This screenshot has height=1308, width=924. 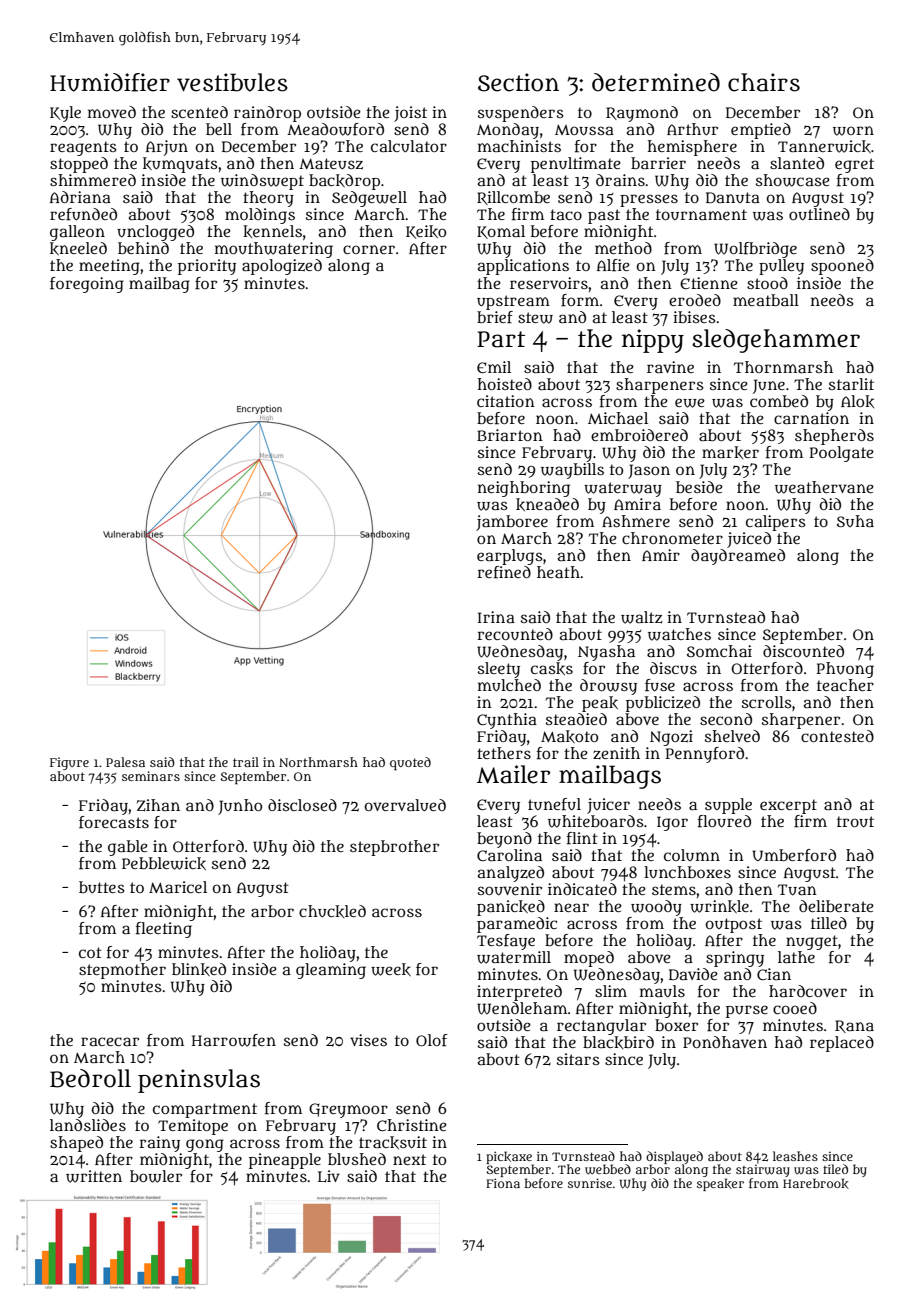 What do you see at coordinates (566, 214) in the screenshot?
I see `taco` at bounding box center [566, 214].
